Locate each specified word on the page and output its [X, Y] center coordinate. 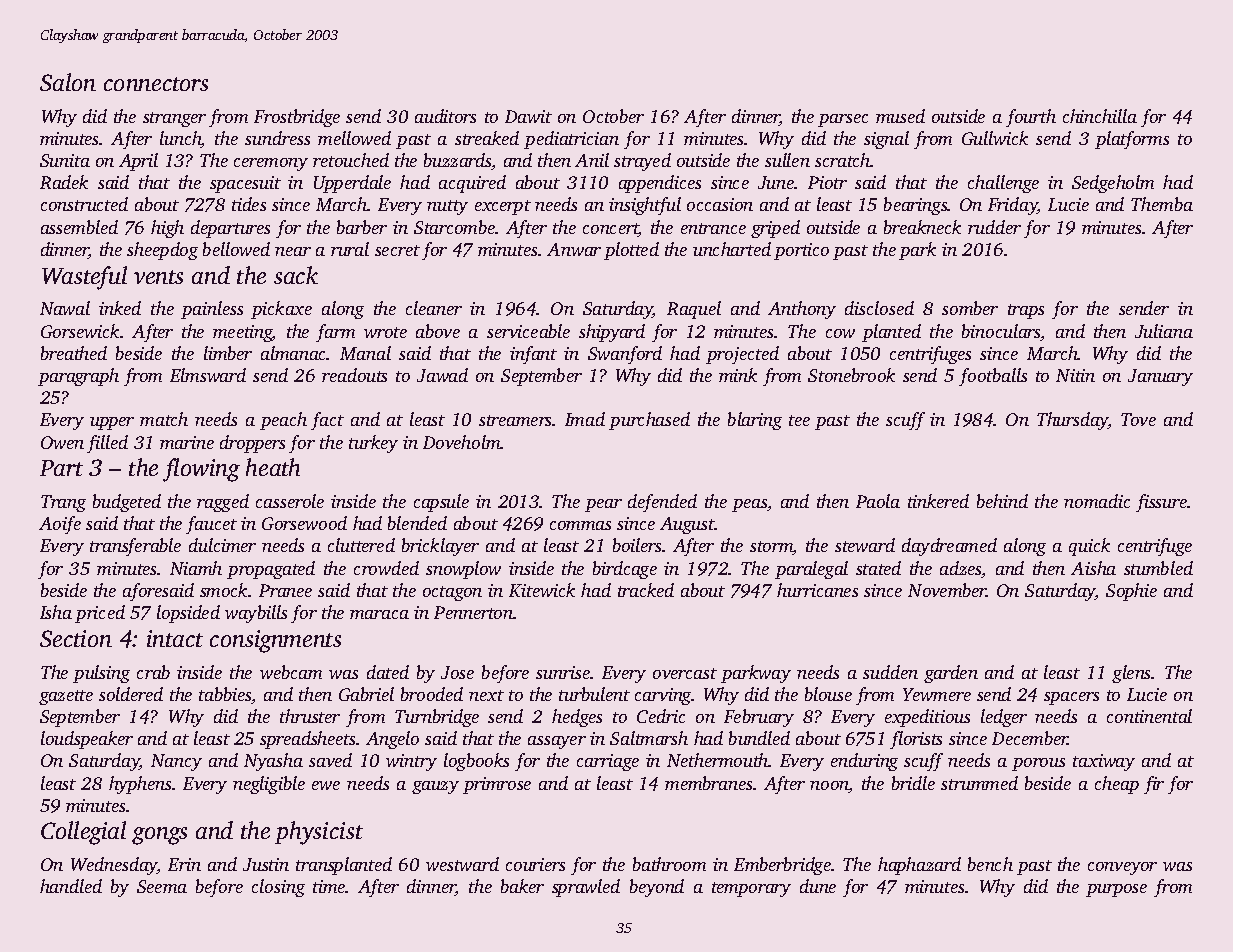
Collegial [83, 833]
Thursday [1073, 421]
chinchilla [1100, 116]
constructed [84, 204]
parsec [843, 120]
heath [273, 467]
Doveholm [462, 442]
